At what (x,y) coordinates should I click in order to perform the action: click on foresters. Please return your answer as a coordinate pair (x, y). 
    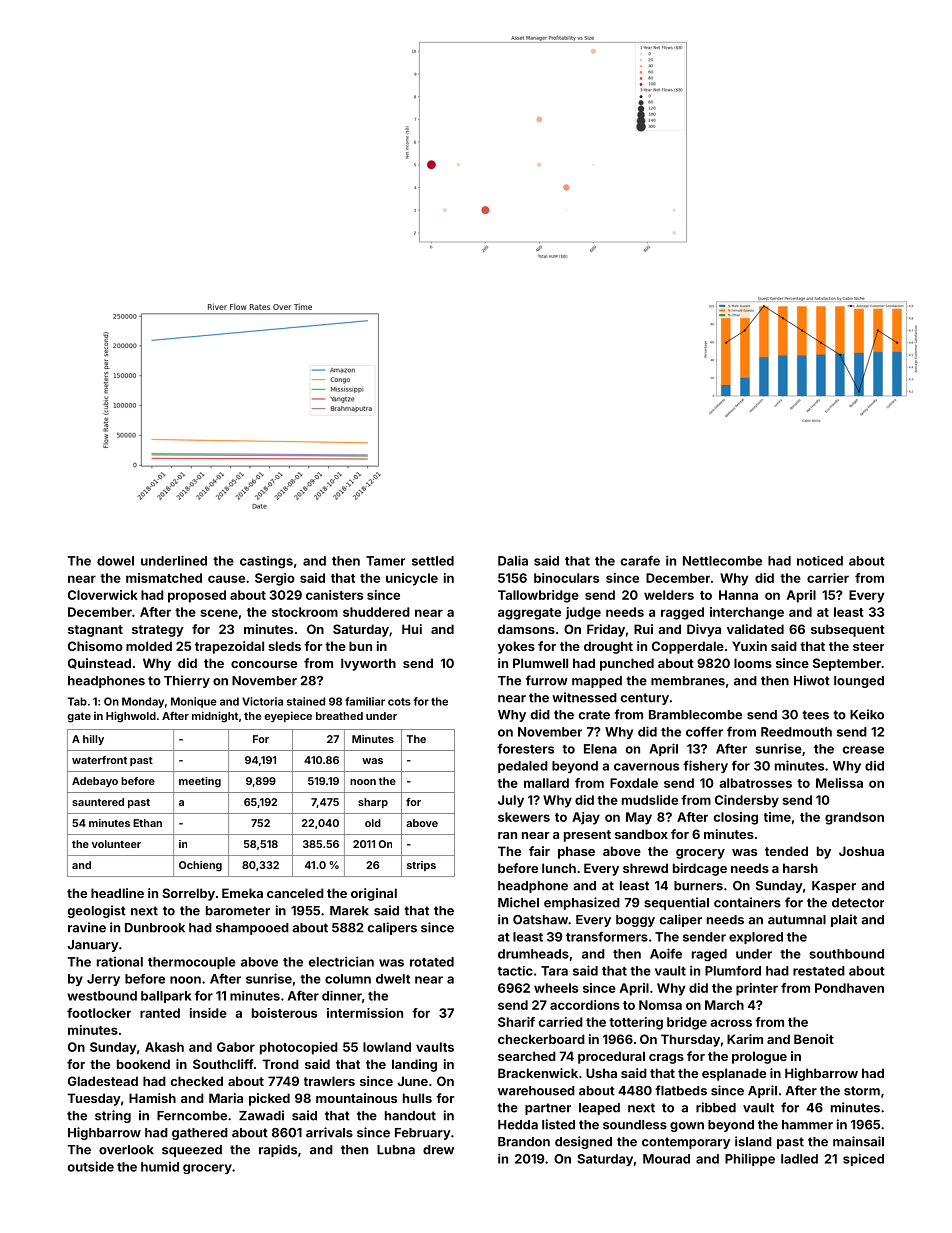
    Looking at the image, I should click on (525, 748).
